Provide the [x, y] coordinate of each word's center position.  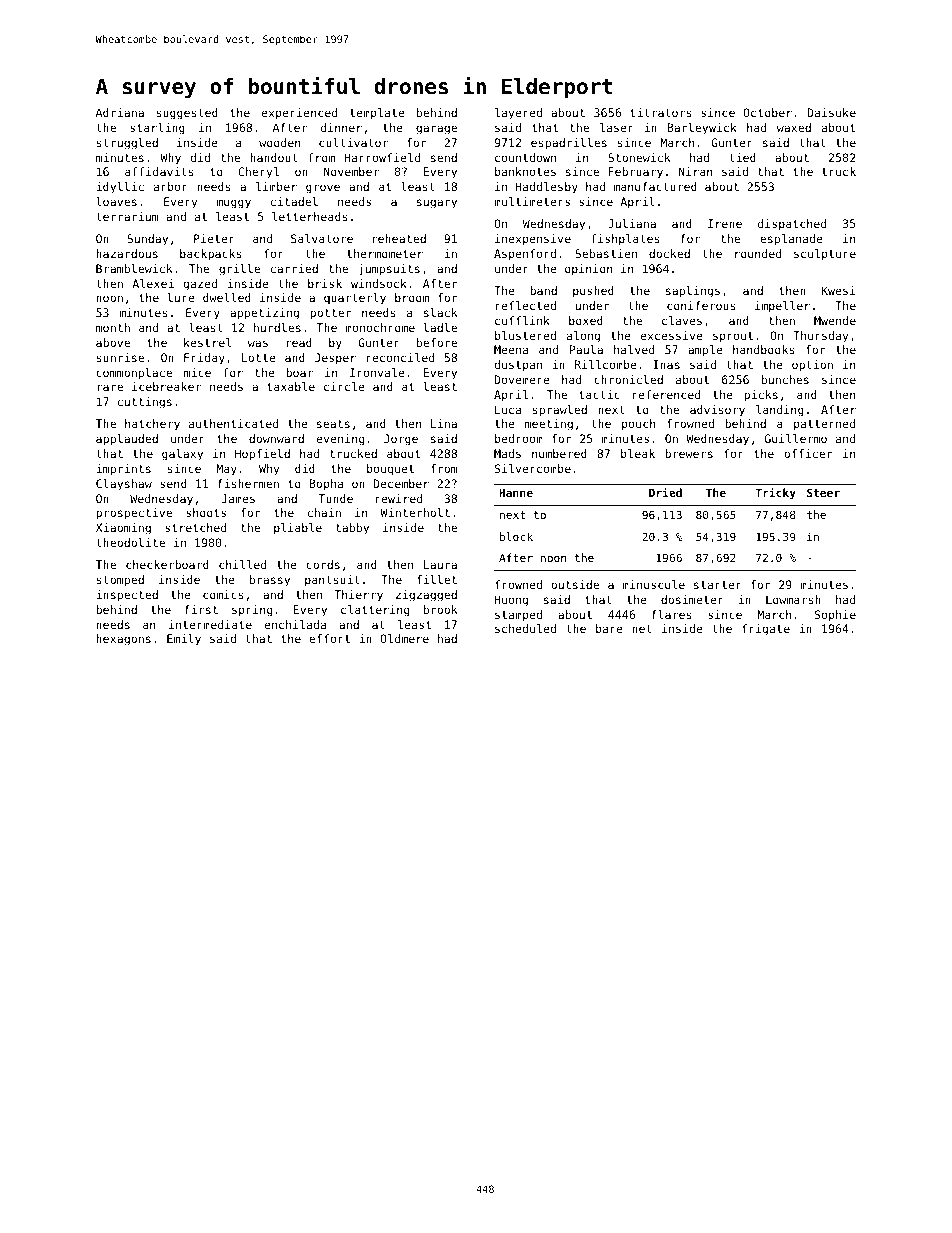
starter [718, 585]
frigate [766, 630]
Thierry [359, 596]
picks [761, 396]
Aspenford [525, 255]
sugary [437, 204]
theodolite [130, 542]
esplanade [791, 240]
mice [197, 372]
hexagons [123, 640]
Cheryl [258, 173]
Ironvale [377, 372]
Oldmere [404, 638]
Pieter [214, 238]
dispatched [792, 225]
